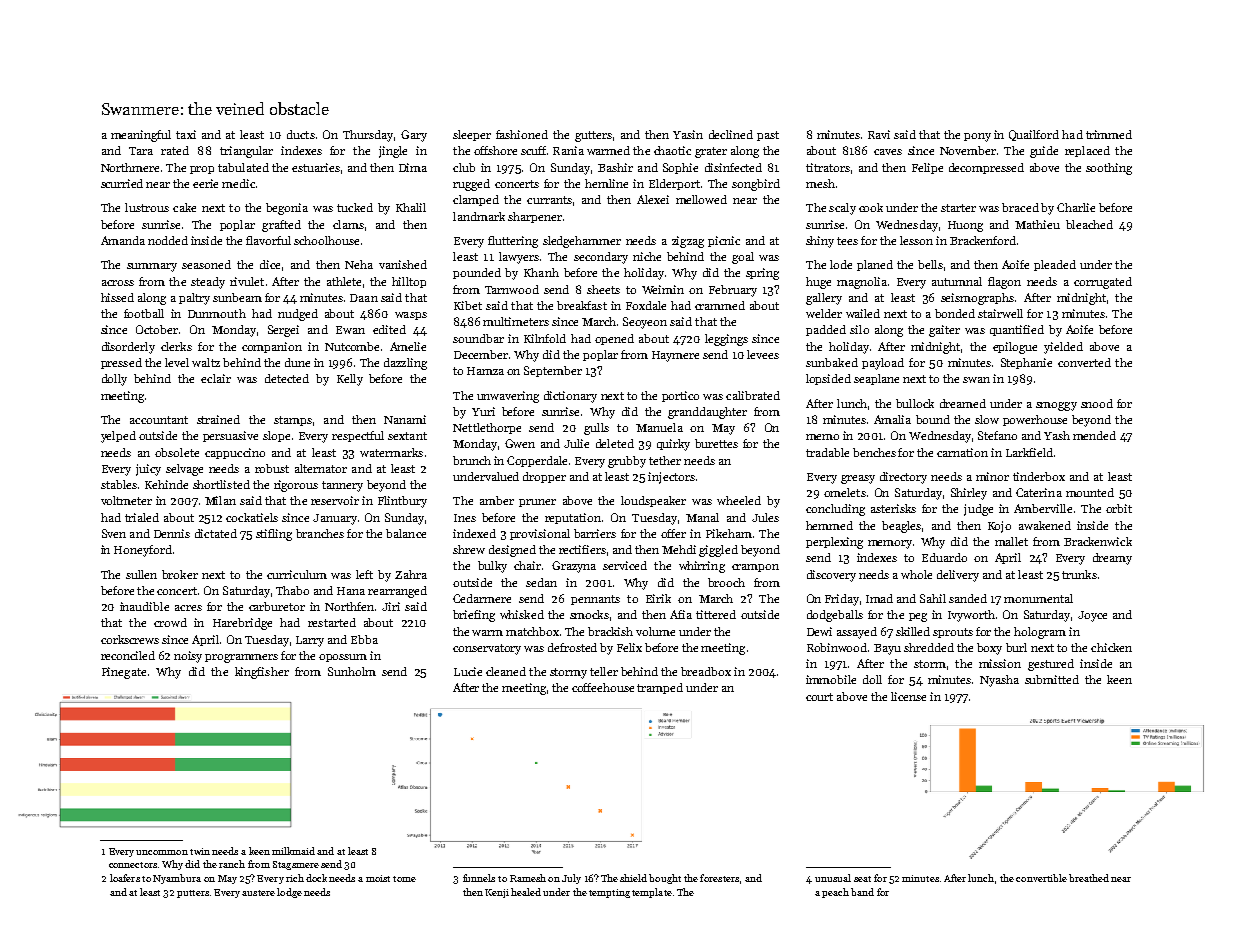 The image size is (1233, 952). I want to click on unusual, so click(833, 878).
